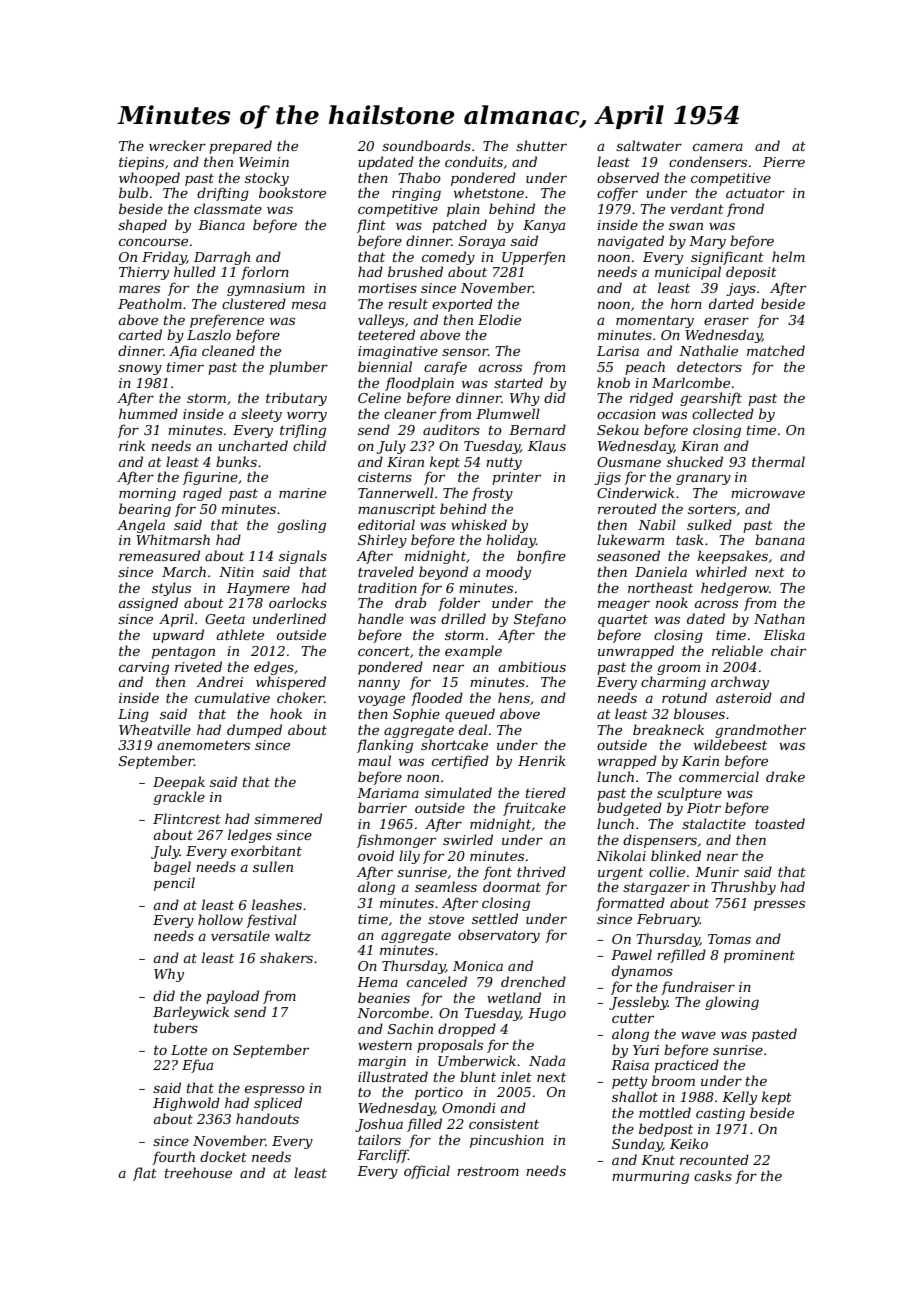 This screenshot has height=1308, width=924. What do you see at coordinates (171, 589) in the screenshot?
I see `stylus` at bounding box center [171, 589].
